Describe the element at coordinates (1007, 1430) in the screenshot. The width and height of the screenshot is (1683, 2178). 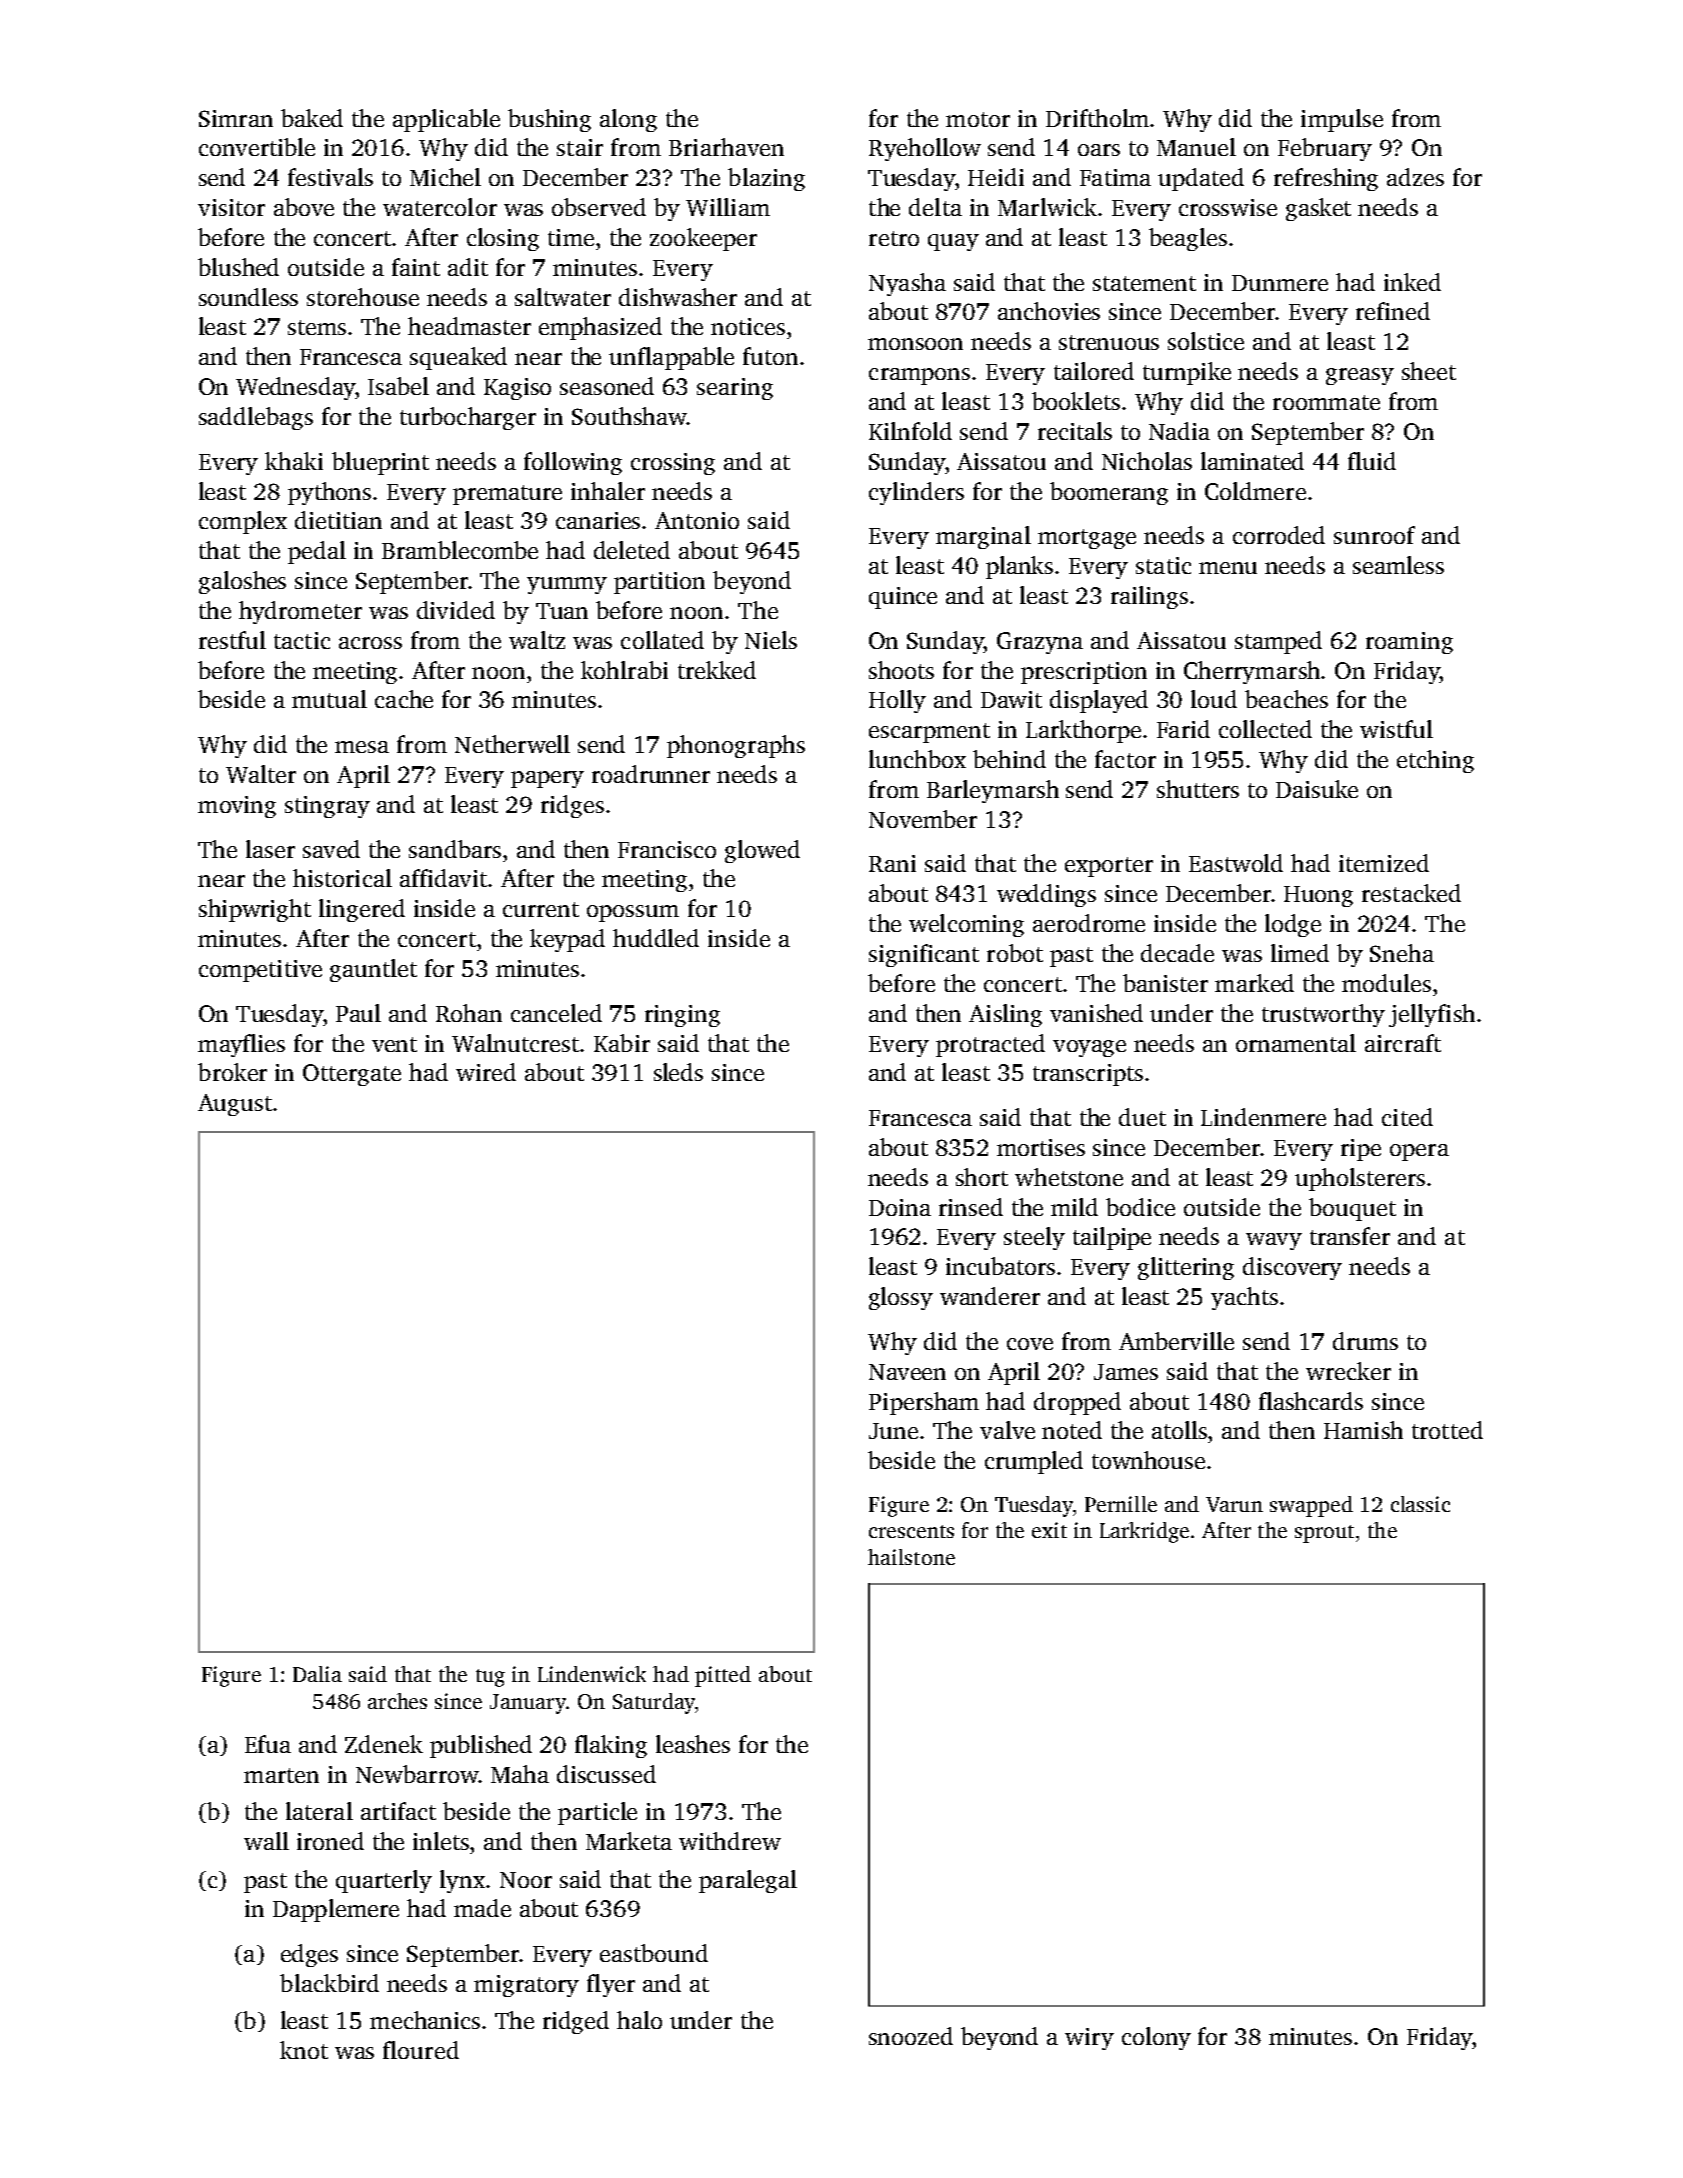
I see `valve` at that location.
